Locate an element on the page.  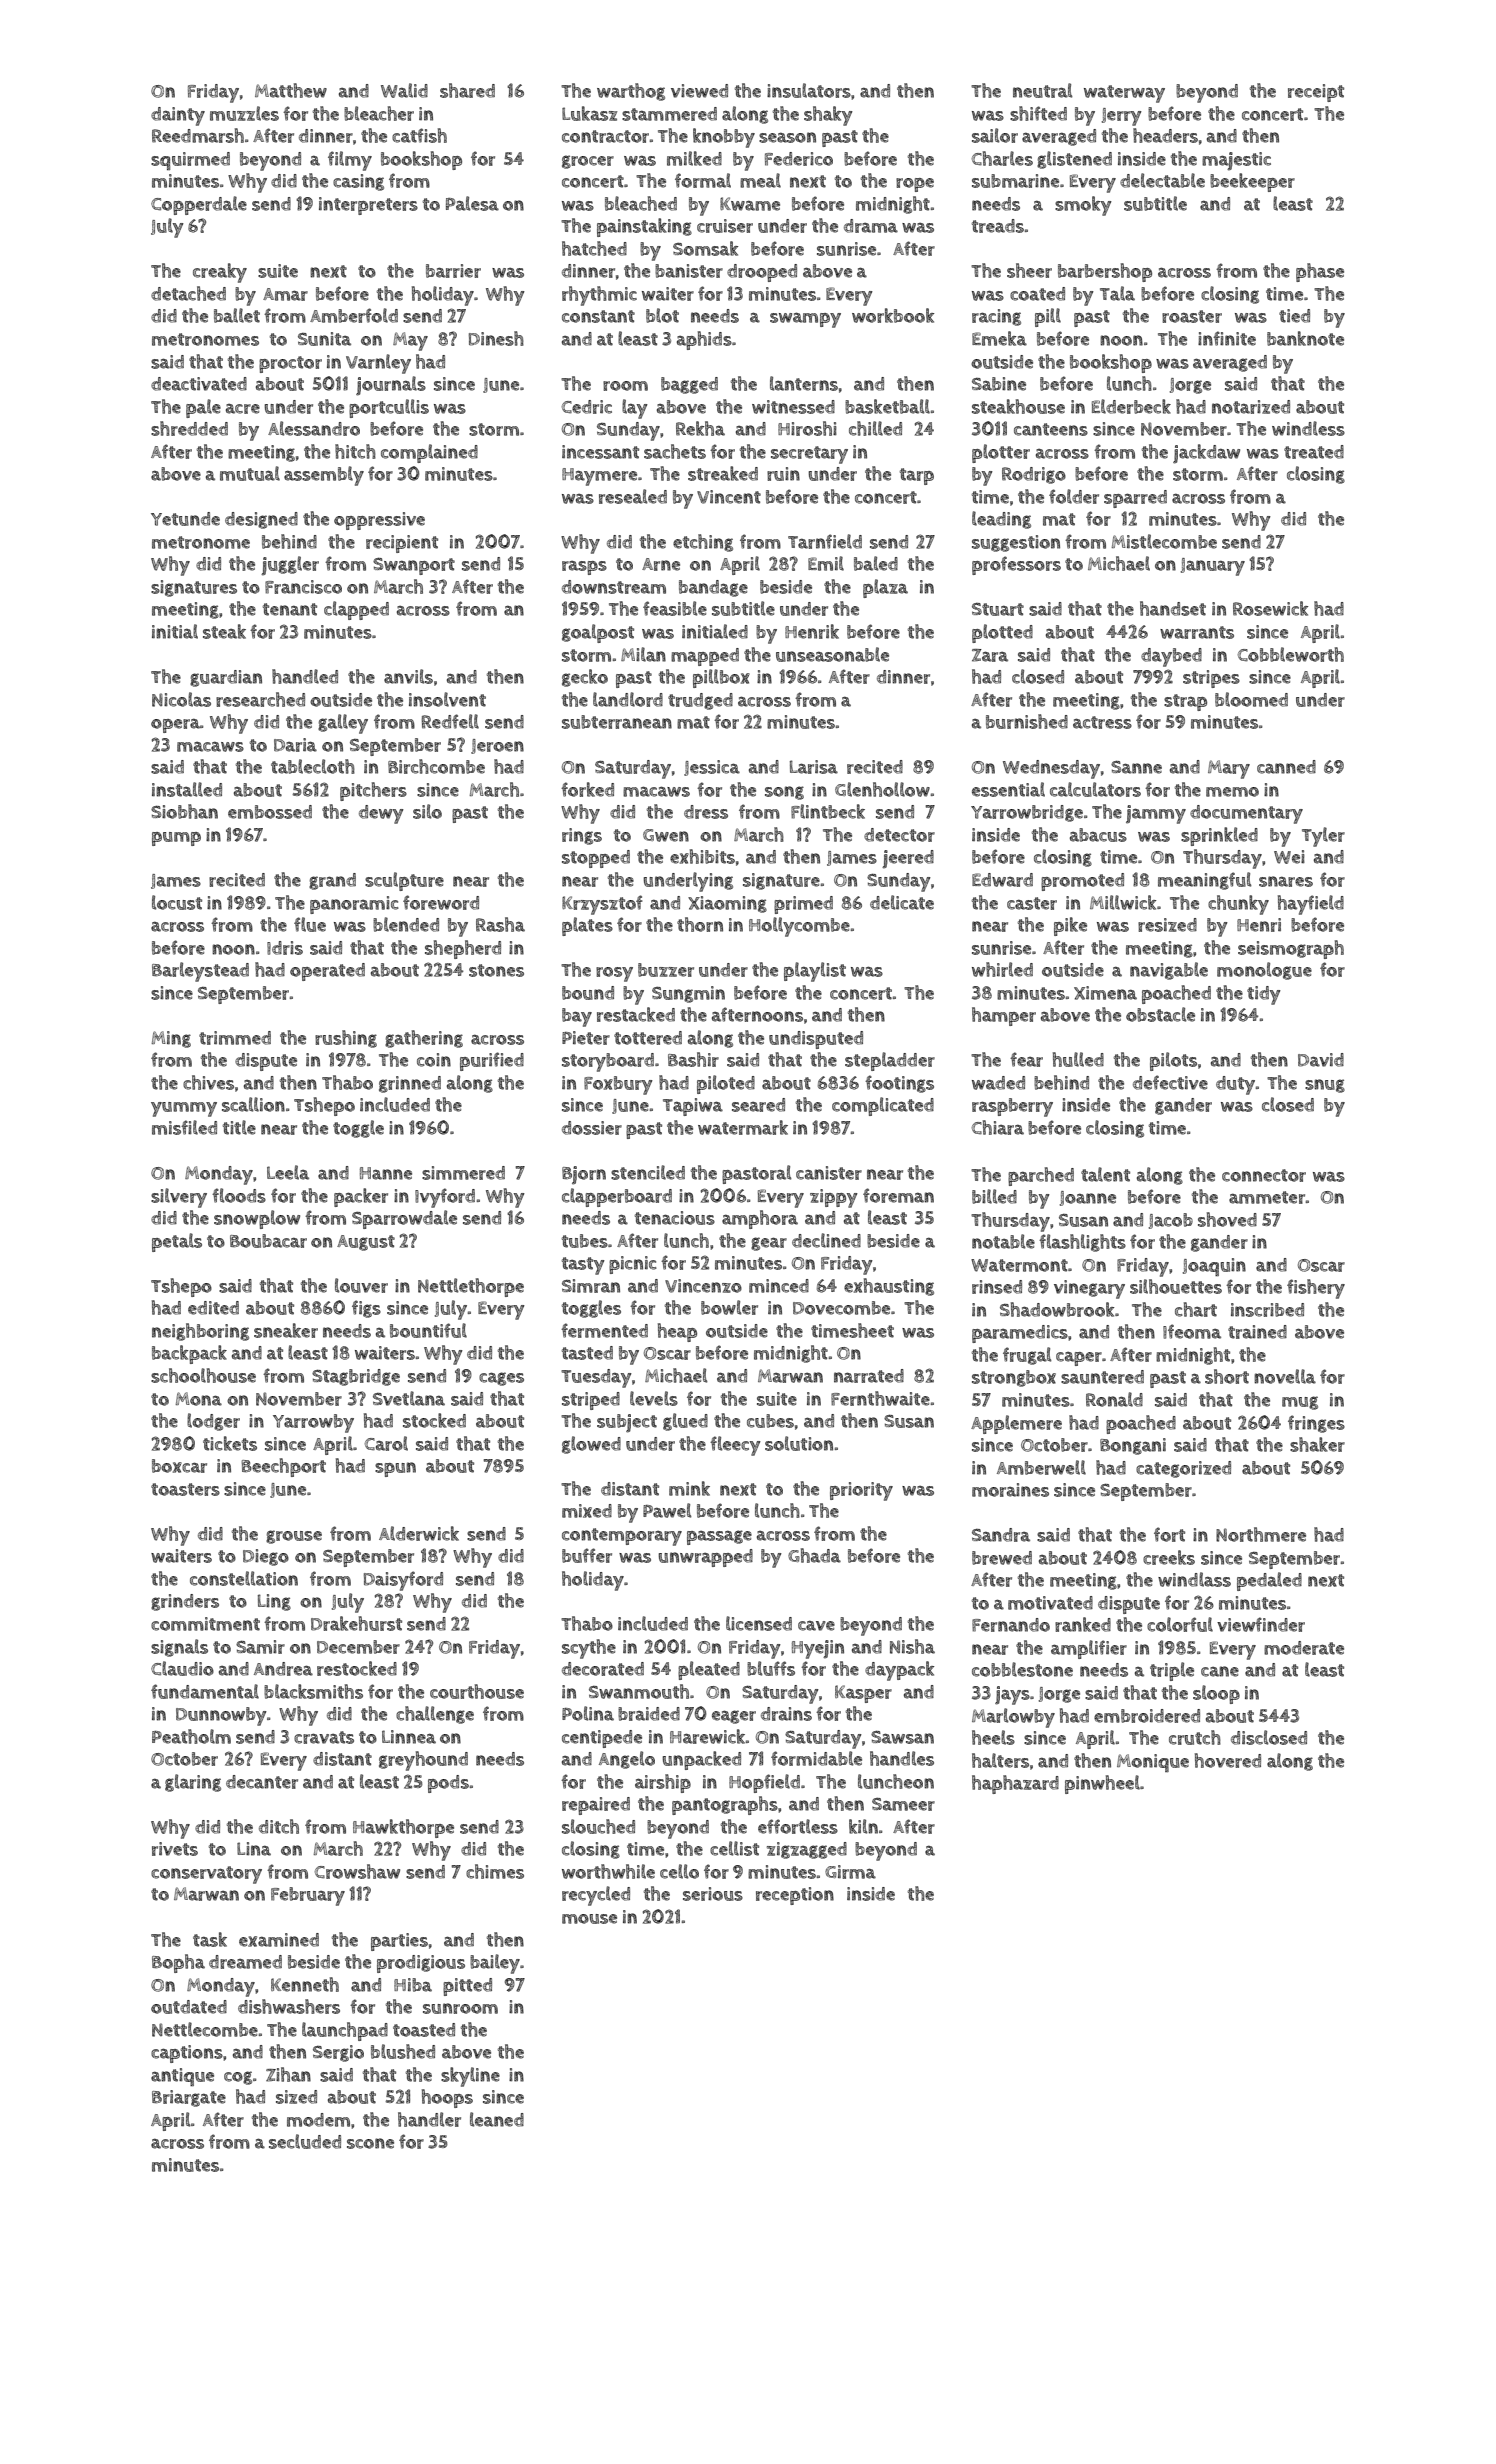
parties is located at coordinates (399, 1942).
